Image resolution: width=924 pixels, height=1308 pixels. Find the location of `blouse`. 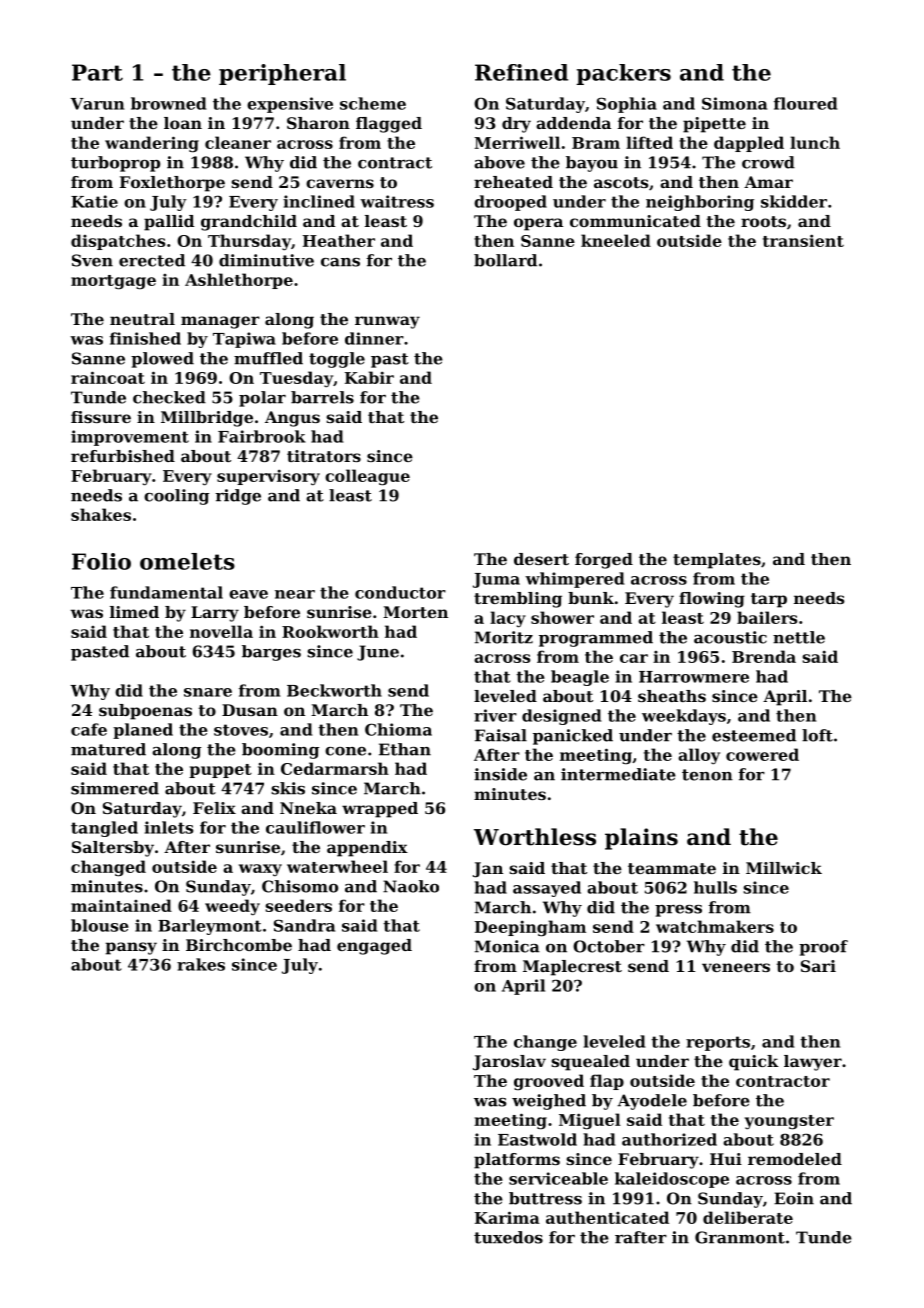

blouse is located at coordinates (100, 925).
